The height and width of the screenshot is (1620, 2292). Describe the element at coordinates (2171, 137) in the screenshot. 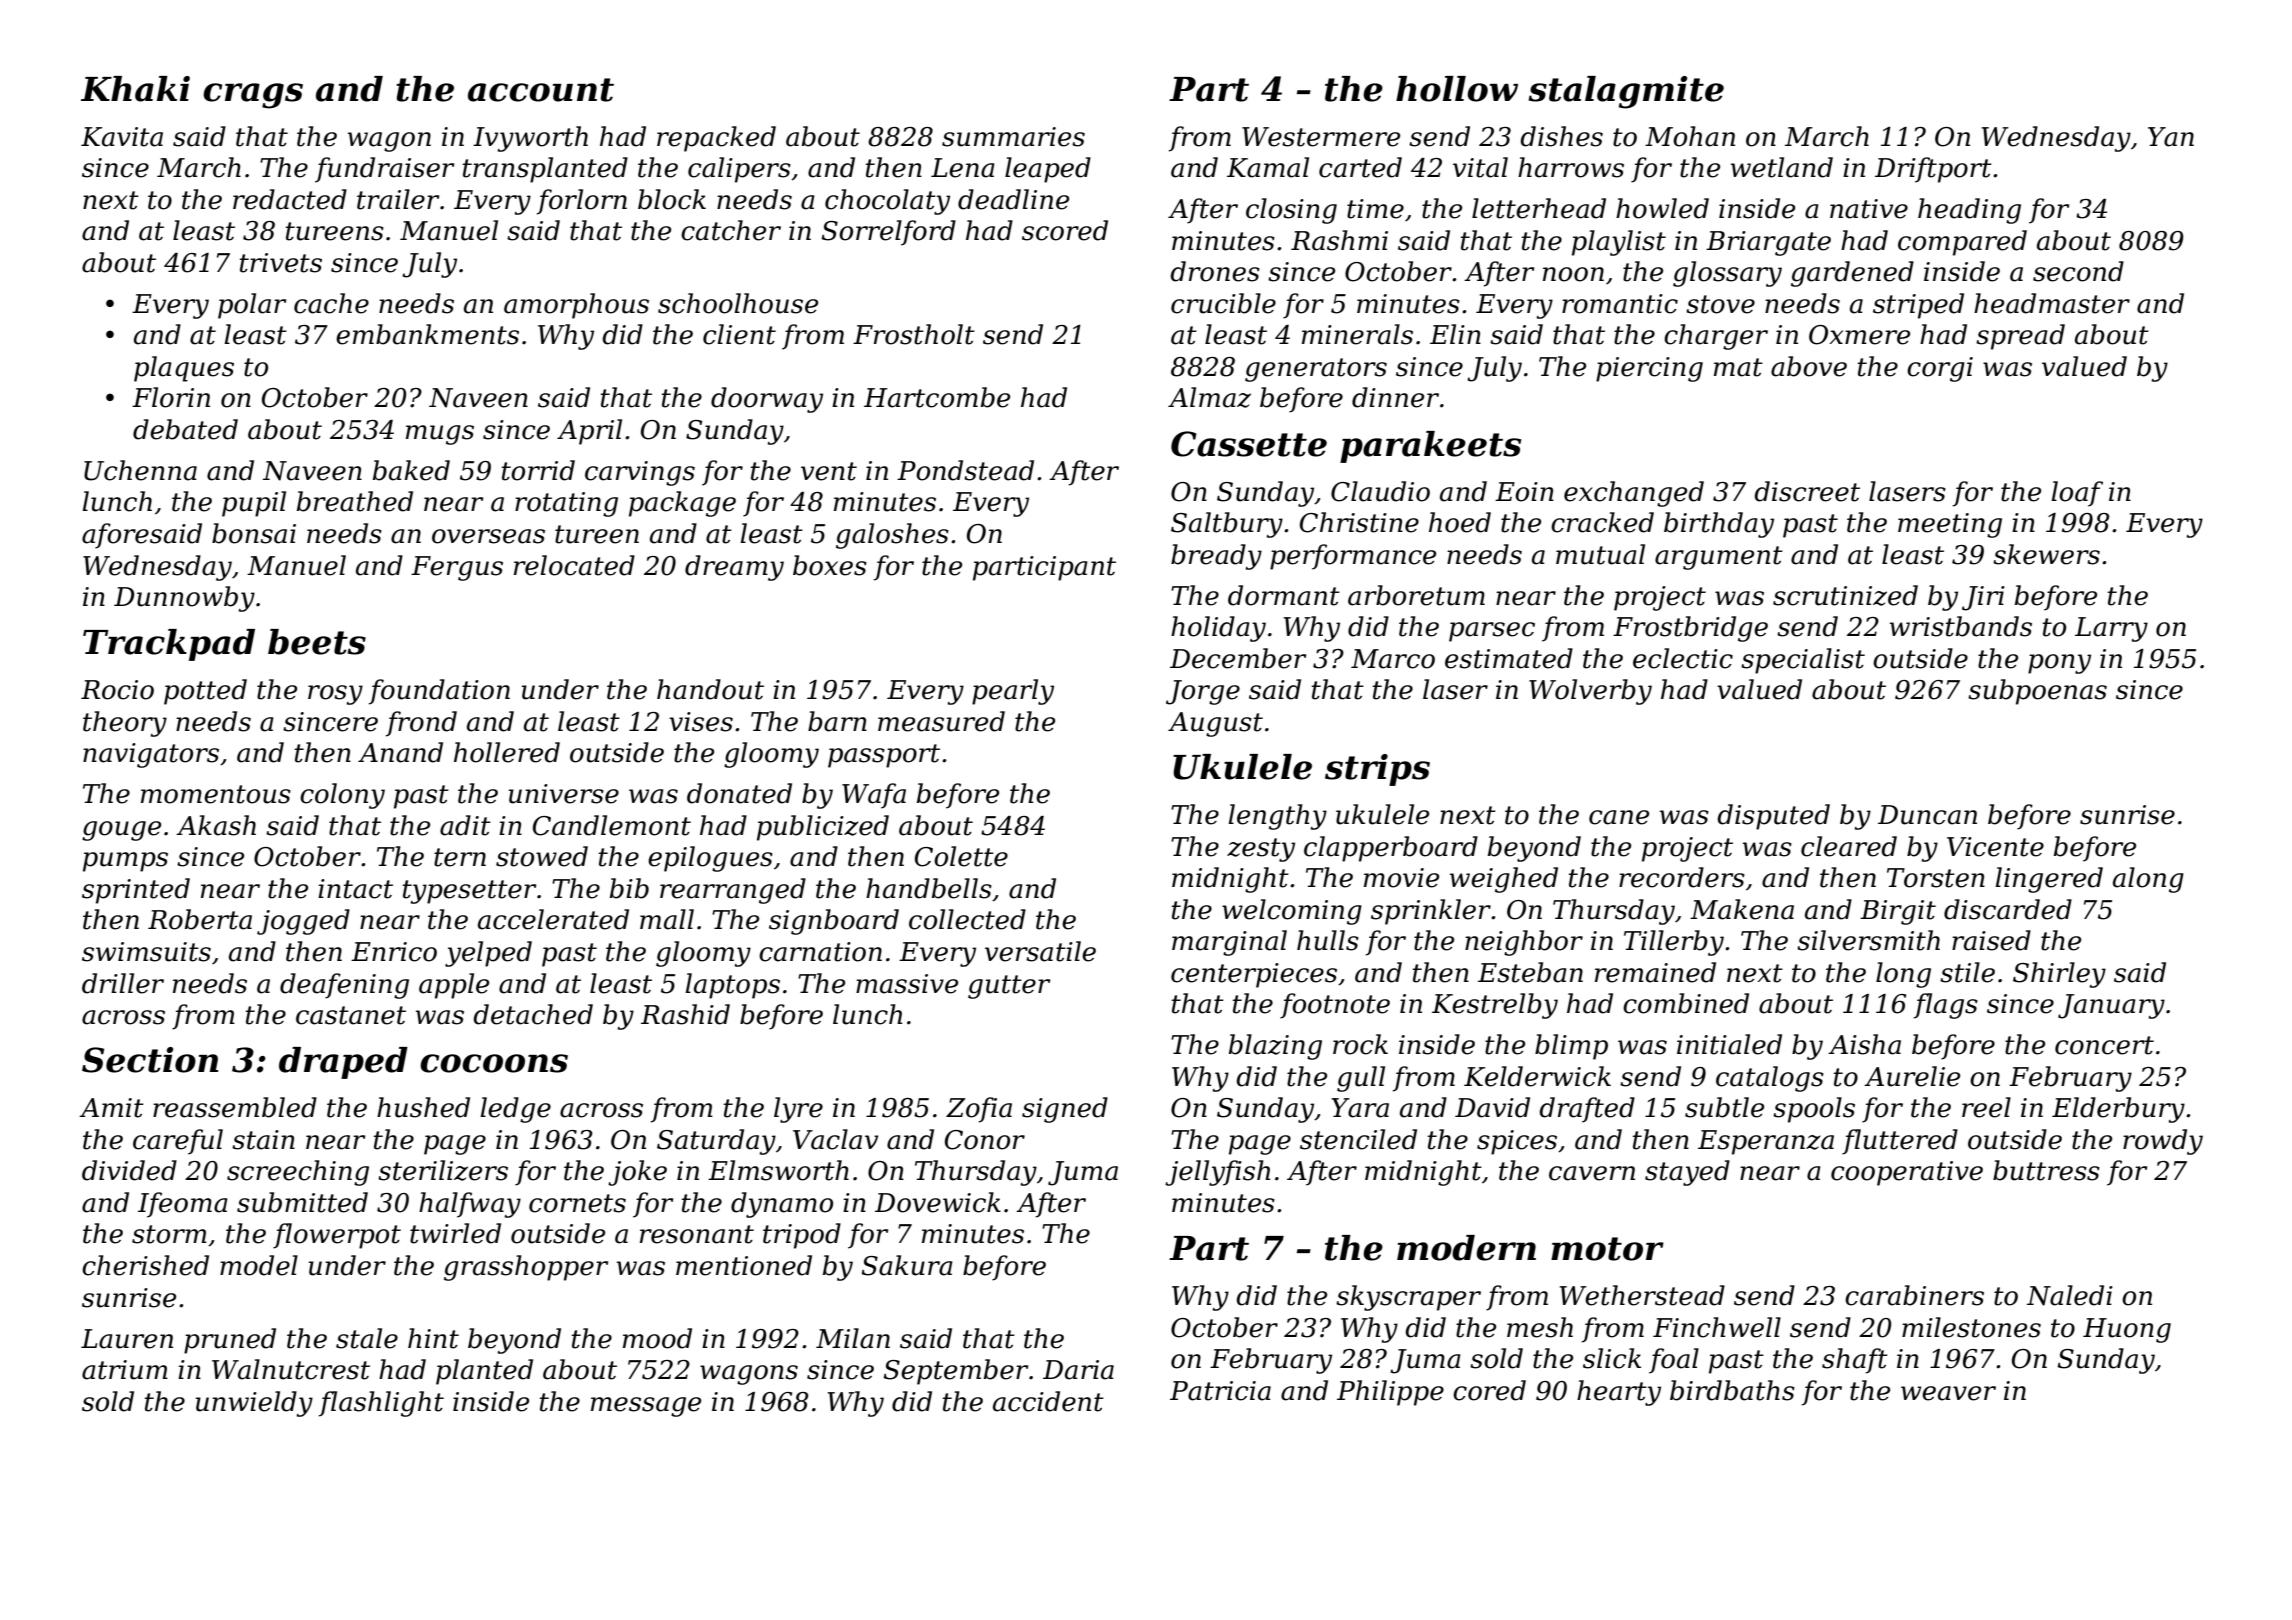

I see `Yan` at that location.
